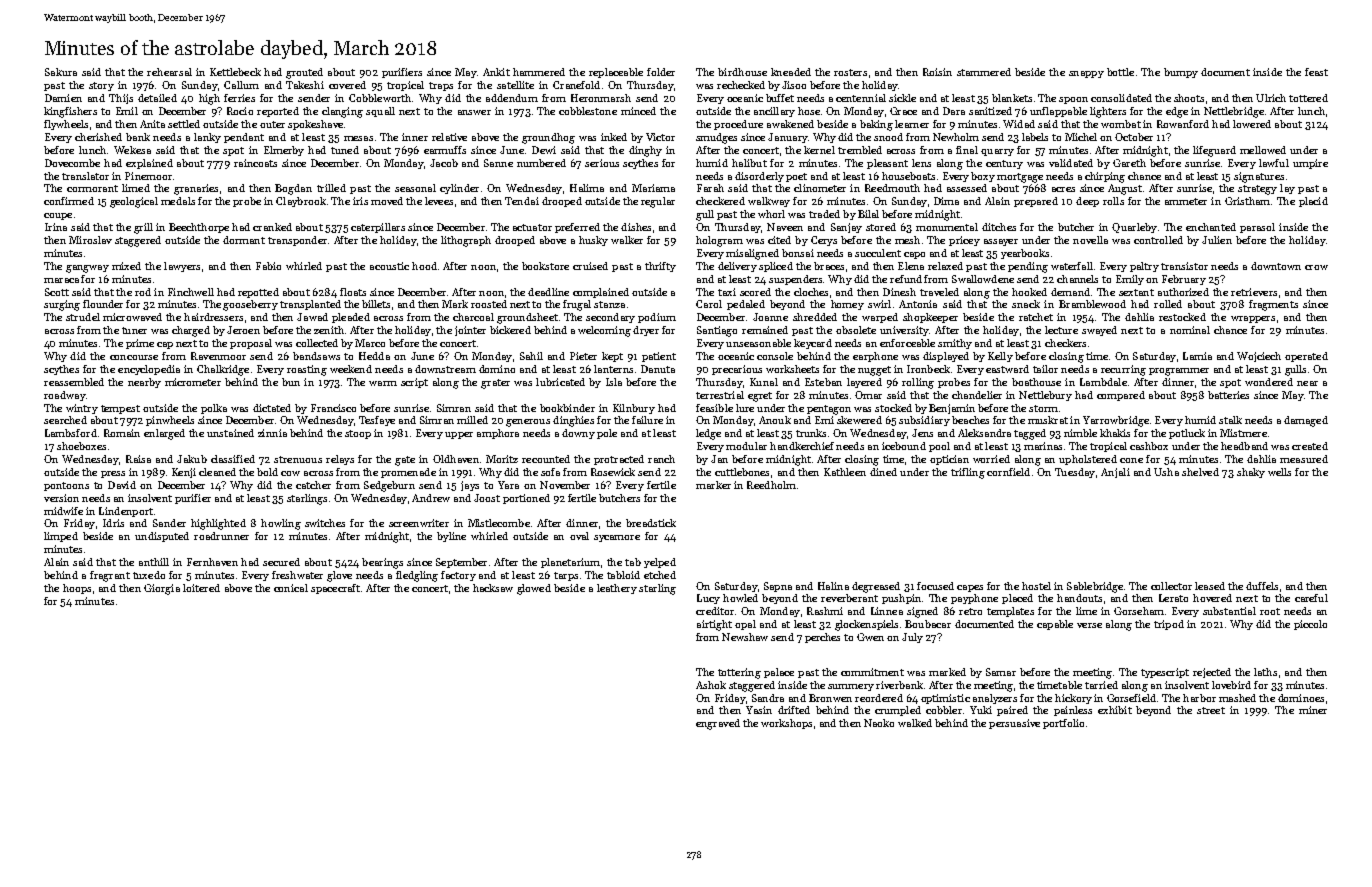 The height and width of the screenshot is (887, 1372). Describe the element at coordinates (770, 317) in the screenshot. I see `Joanne` at that location.
